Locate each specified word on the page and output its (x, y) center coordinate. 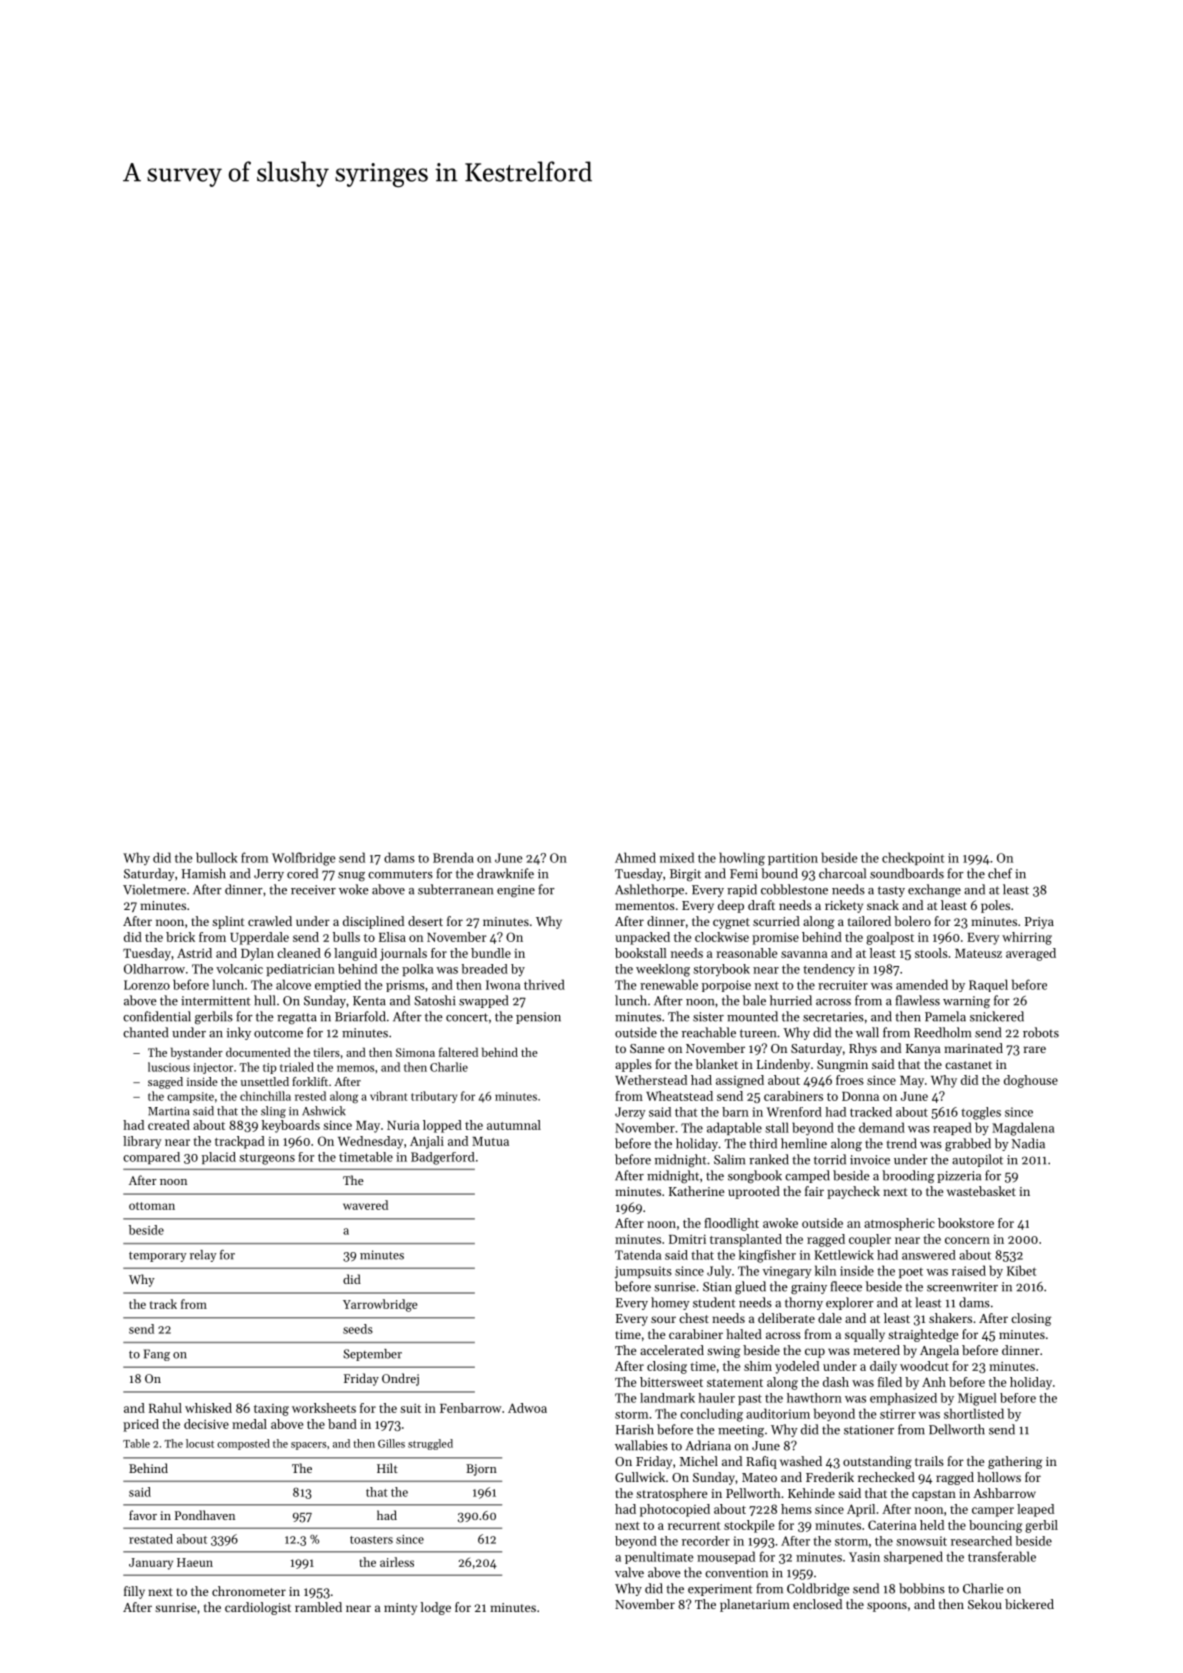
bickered (1029, 1604)
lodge (435, 1608)
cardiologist (258, 1608)
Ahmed (635, 857)
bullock (217, 857)
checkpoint (913, 858)
